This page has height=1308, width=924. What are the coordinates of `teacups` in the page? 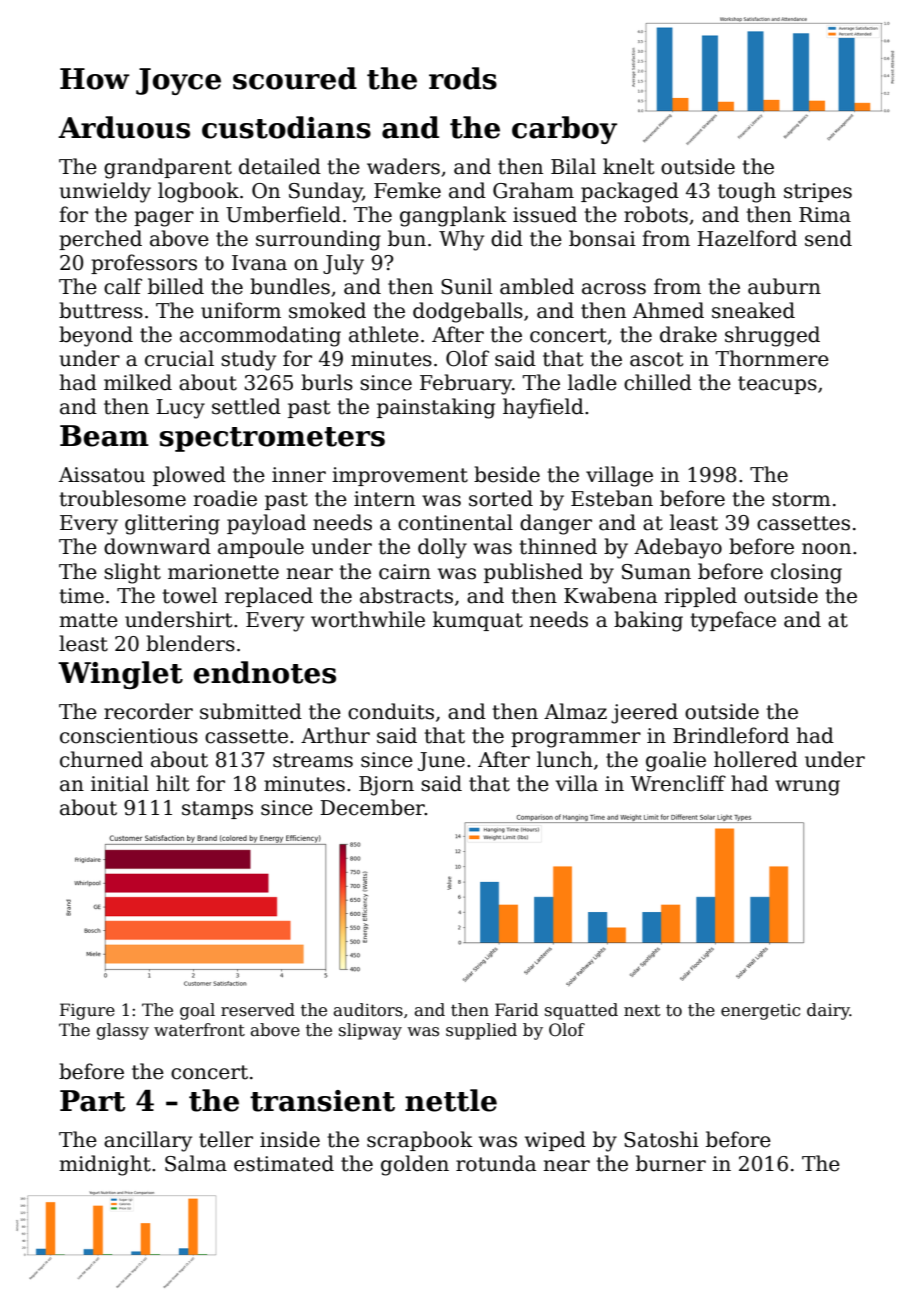 It's located at (777, 385).
